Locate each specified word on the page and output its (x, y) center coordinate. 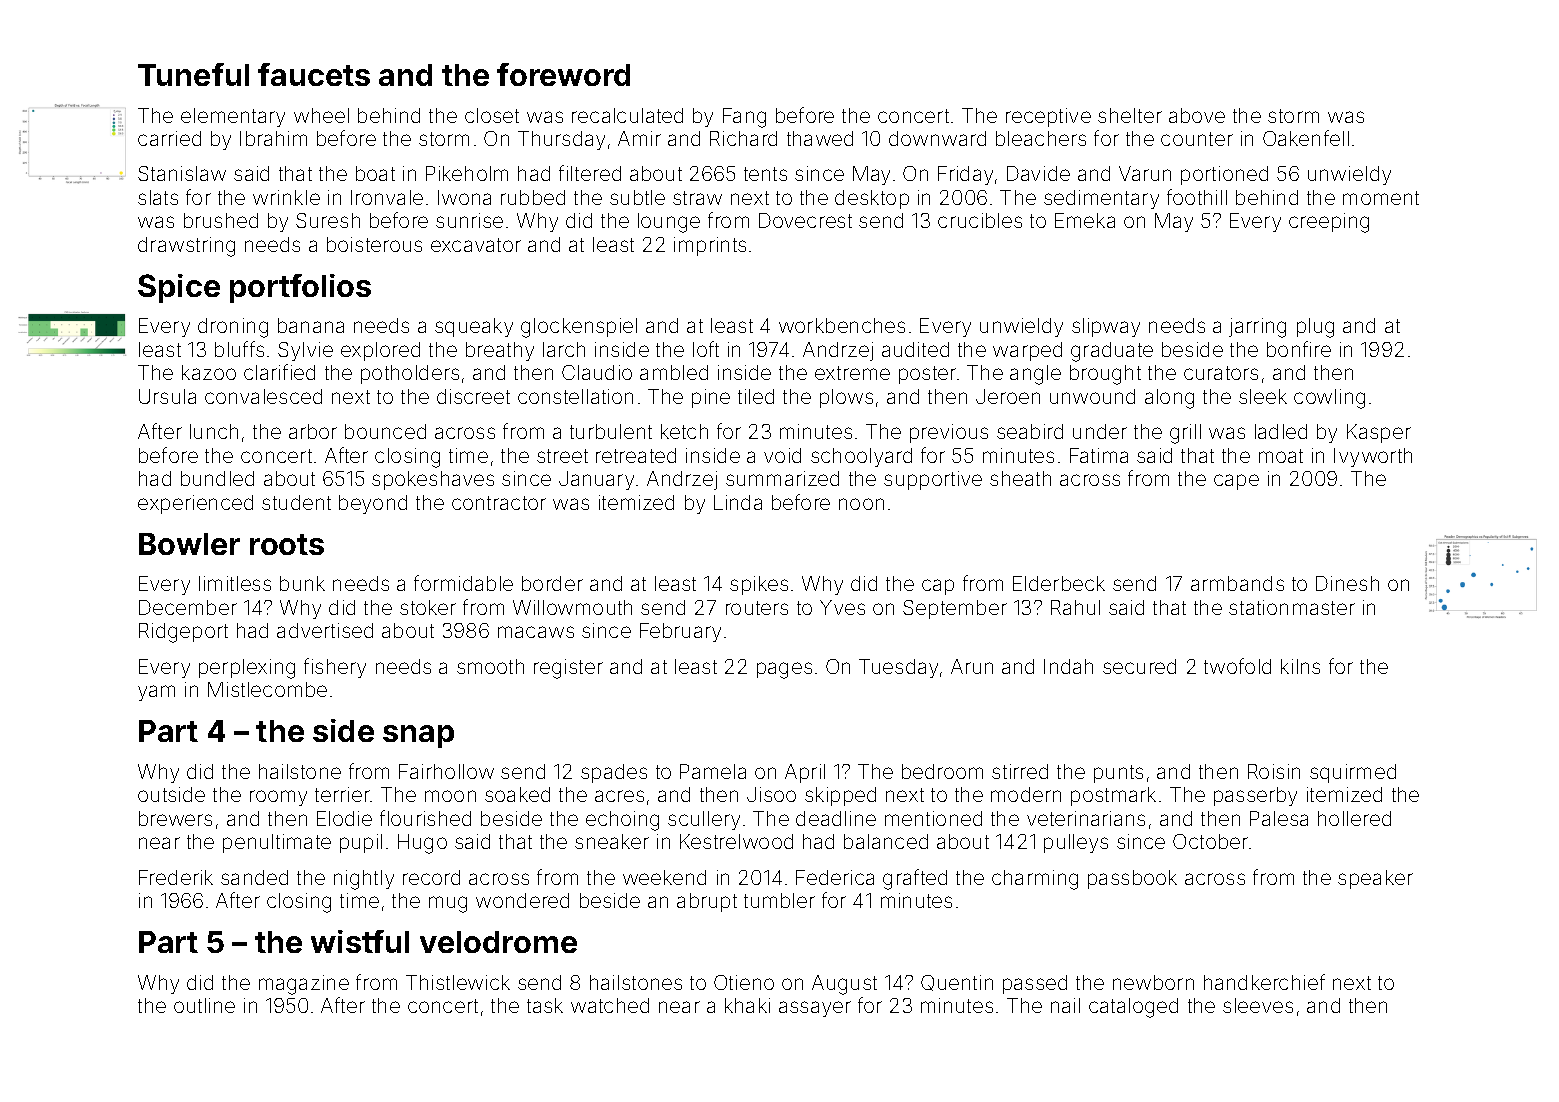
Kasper (1379, 433)
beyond (373, 504)
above (1197, 115)
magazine (304, 985)
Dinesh (1347, 583)
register (568, 669)
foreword (563, 74)
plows (846, 398)
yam (156, 693)
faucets (314, 74)
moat (1281, 456)
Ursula (167, 396)
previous (949, 433)
